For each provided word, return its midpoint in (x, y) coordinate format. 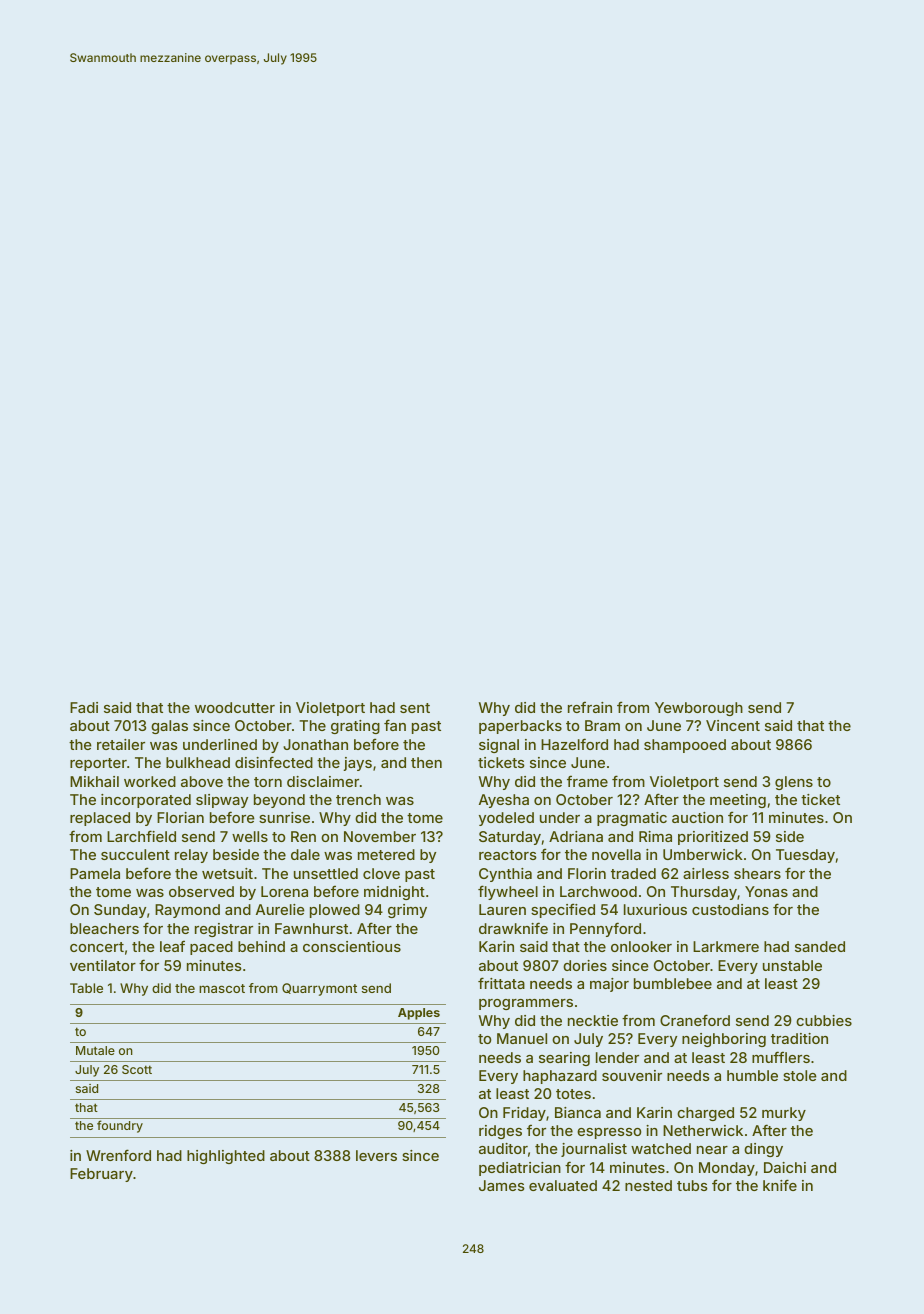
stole (800, 1075)
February (101, 1175)
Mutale (95, 1050)
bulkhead (198, 762)
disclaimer (323, 781)
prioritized (713, 838)
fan (395, 725)
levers (376, 1155)
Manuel (522, 1038)
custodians (730, 909)
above (202, 781)
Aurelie (280, 909)
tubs (692, 1185)
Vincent (733, 725)
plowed (335, 911)
